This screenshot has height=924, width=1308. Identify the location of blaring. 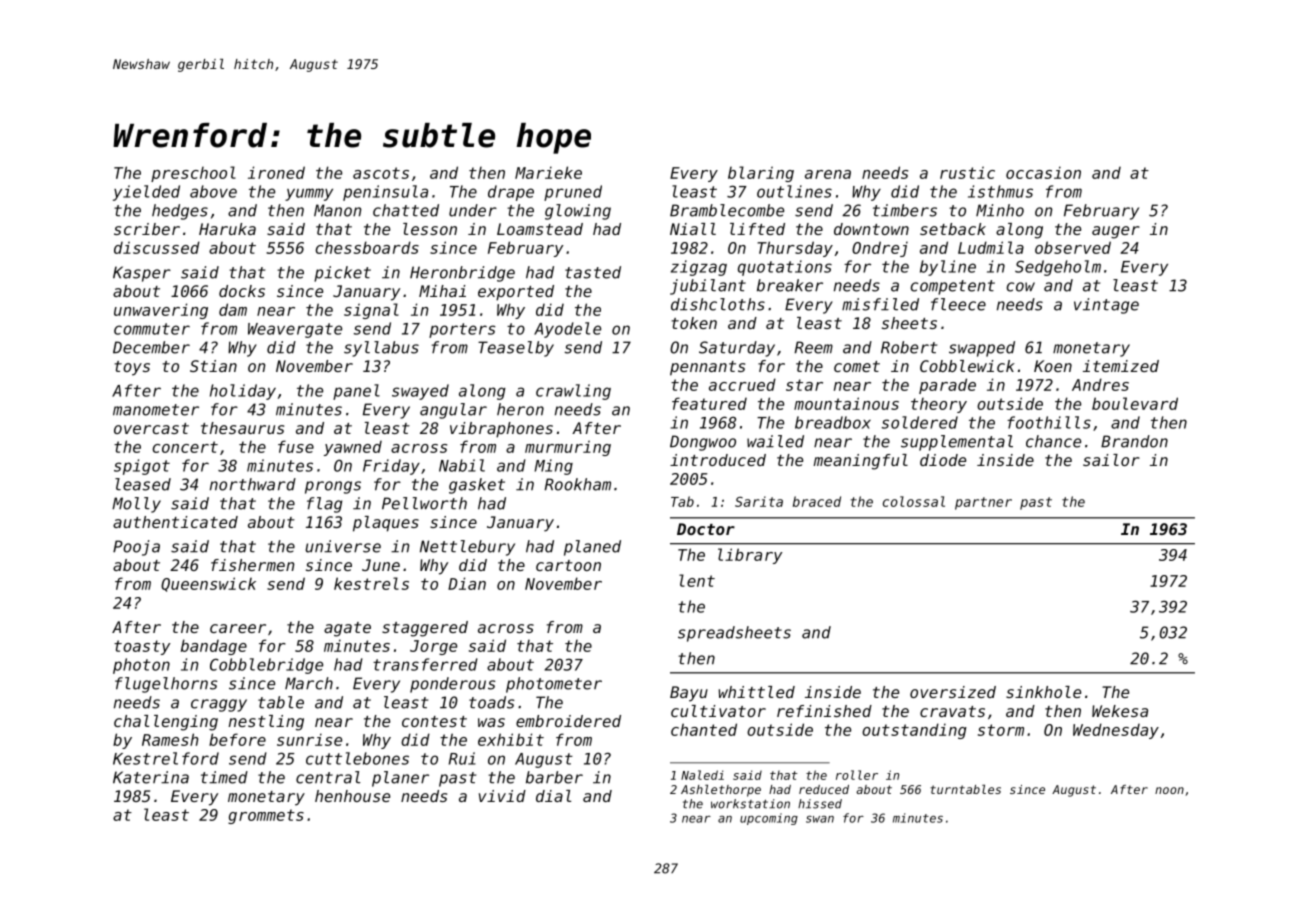
(761, 174).
